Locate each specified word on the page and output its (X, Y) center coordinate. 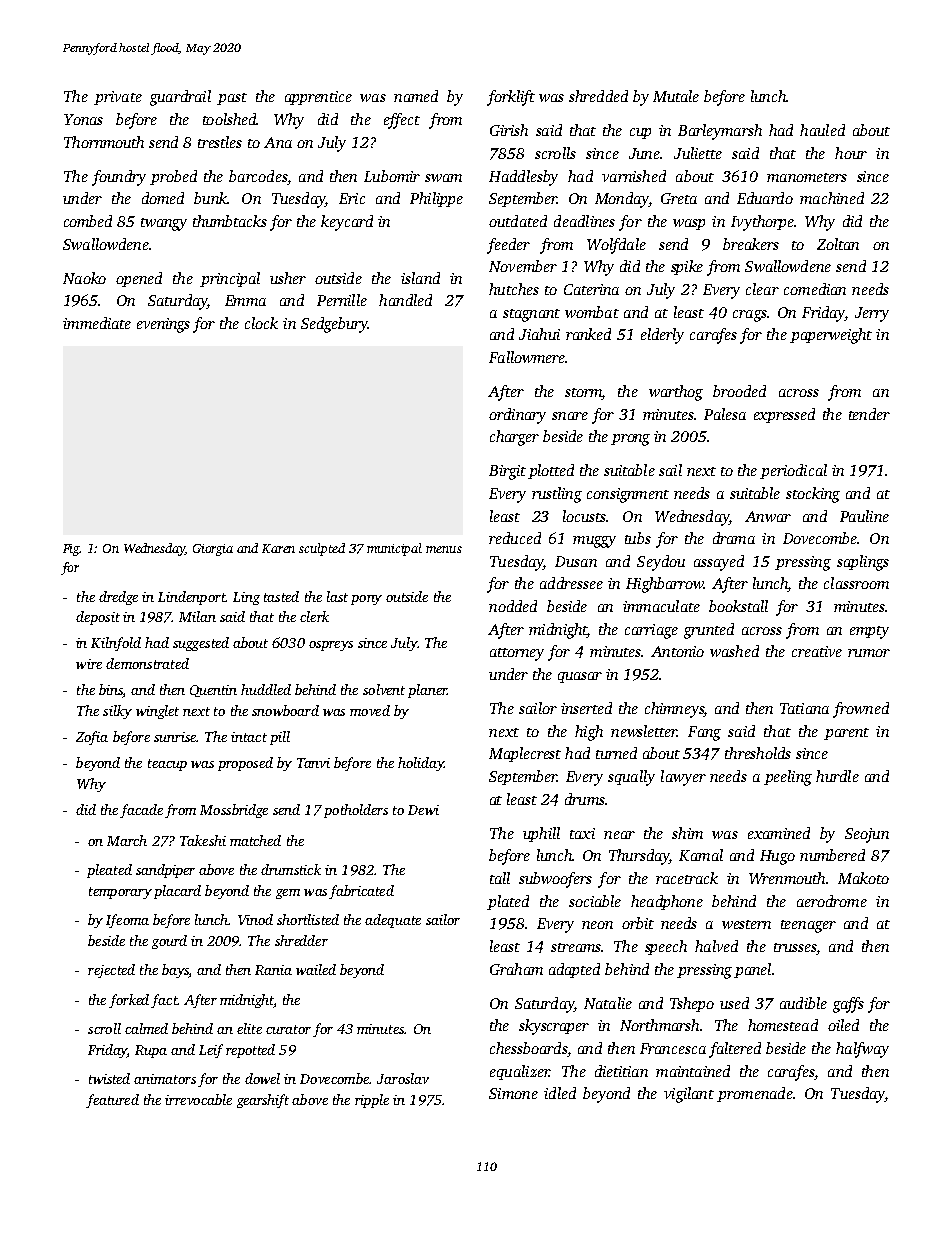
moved (370, 710)
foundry (119, 178)
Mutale (676, 96)
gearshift (263, 1101)
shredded (598, 96)
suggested (201, 644)
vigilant (689, 1095)
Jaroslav (403, 1078)
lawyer (683, 778)
